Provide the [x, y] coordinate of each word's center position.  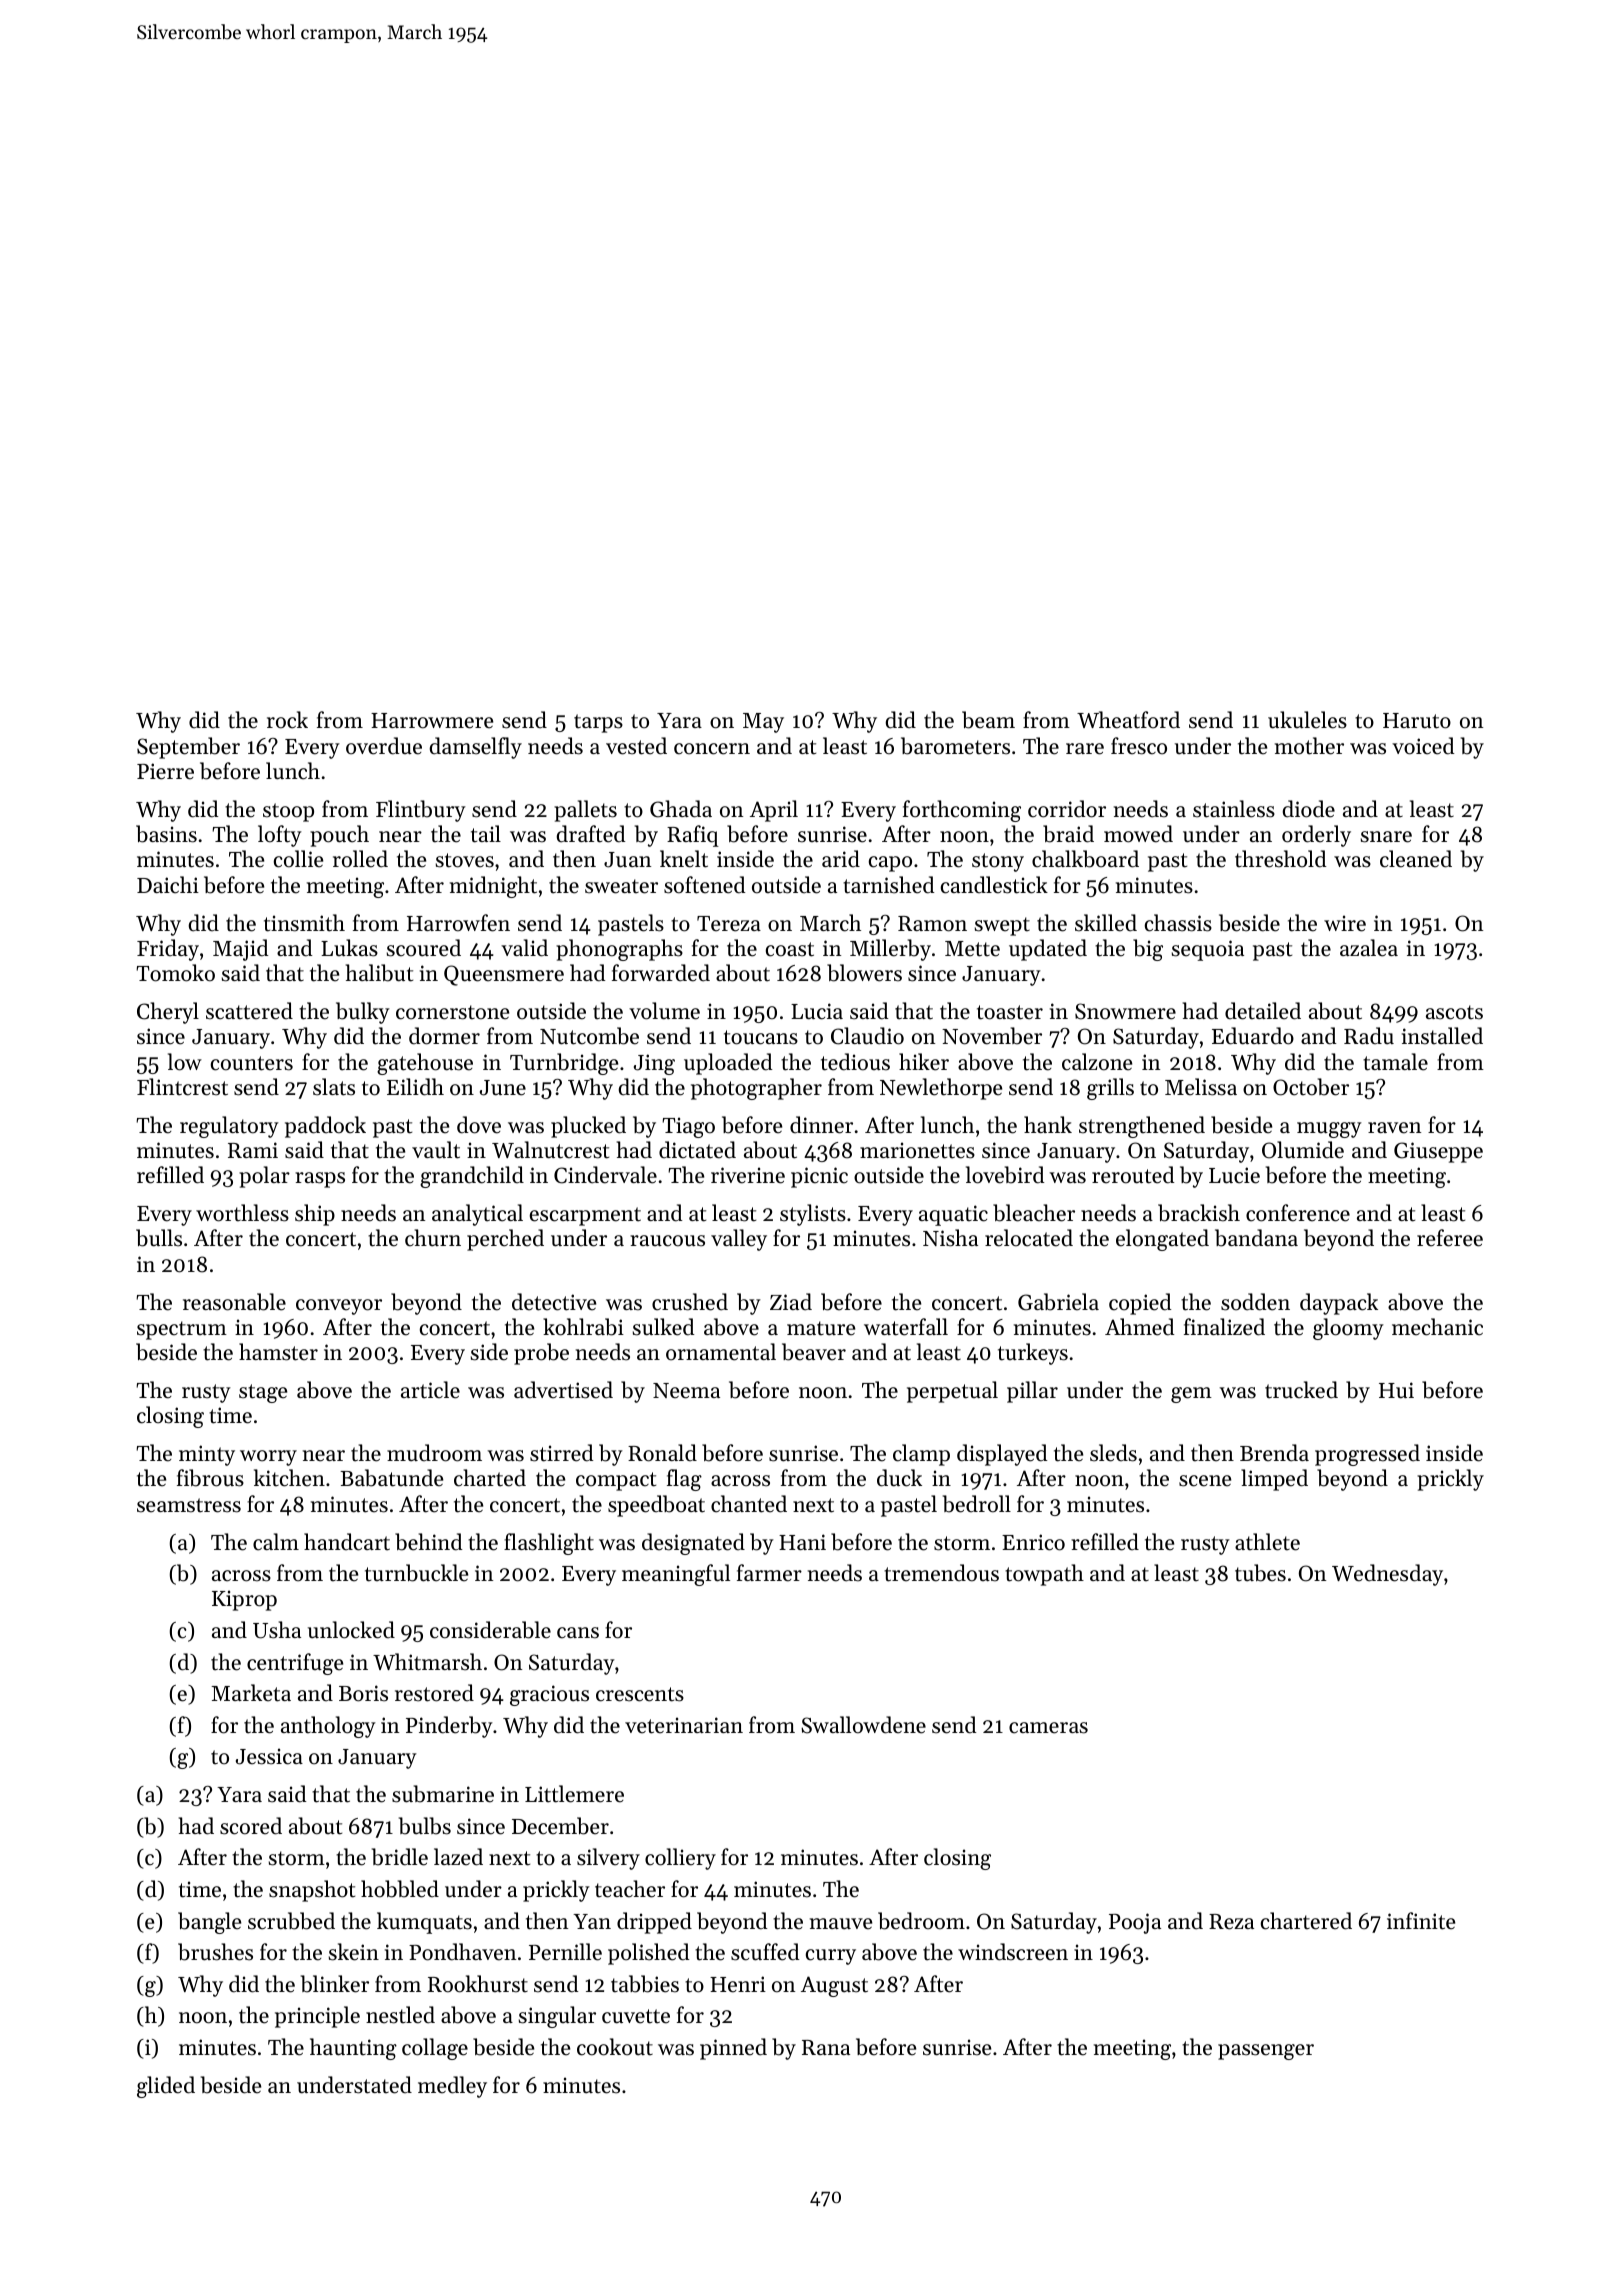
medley [452, 2087]
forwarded [661, 973]
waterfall [906, 1327]
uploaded [728, 1064]
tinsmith [304, 923]
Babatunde [391, 1478]
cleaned [1416, 859]
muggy [1329, 1130]
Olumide [1303, 1150]
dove [479, 1125]
